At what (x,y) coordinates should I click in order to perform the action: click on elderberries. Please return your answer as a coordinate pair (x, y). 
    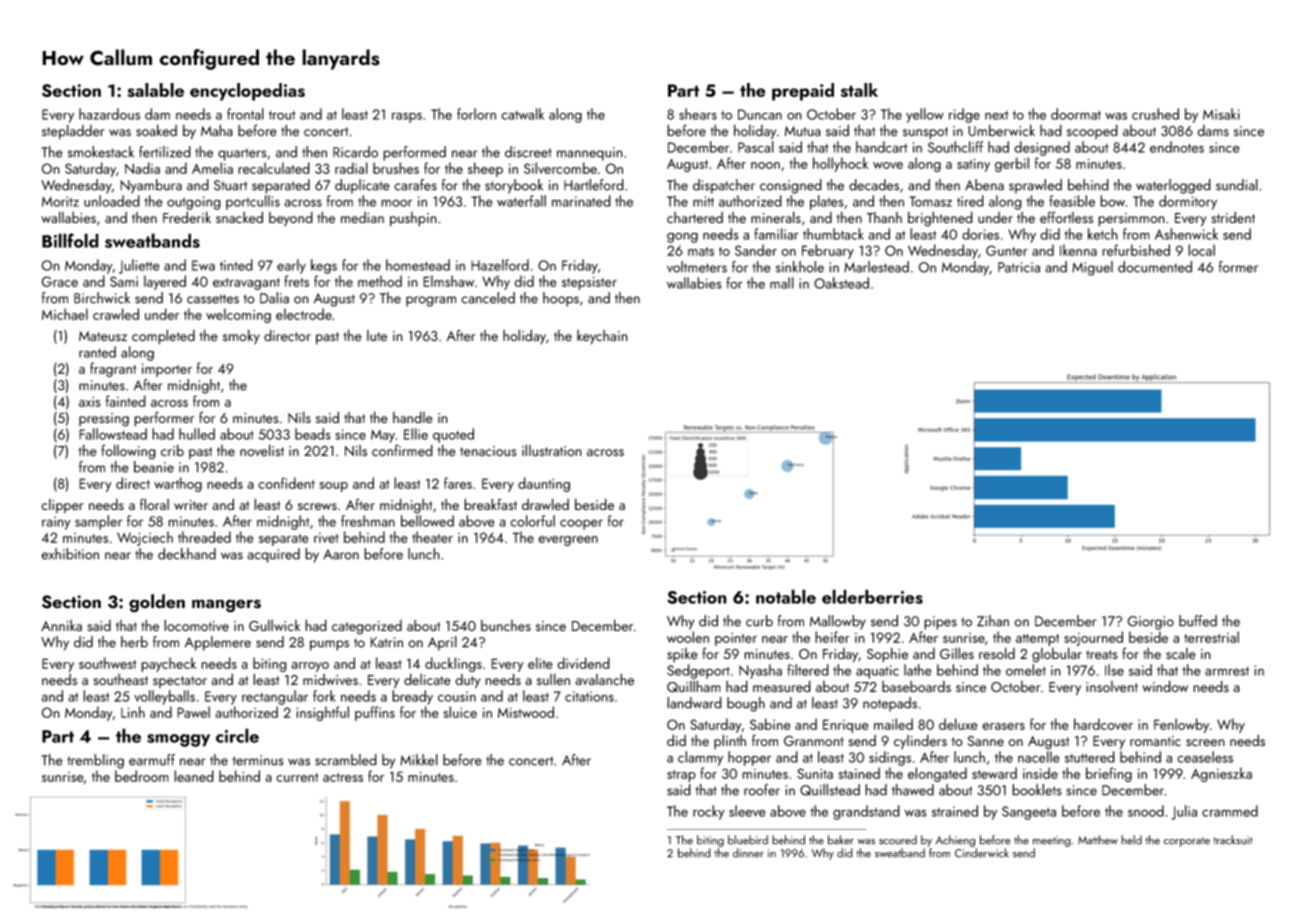
    Looking at the image, I should click on (872, 596).
